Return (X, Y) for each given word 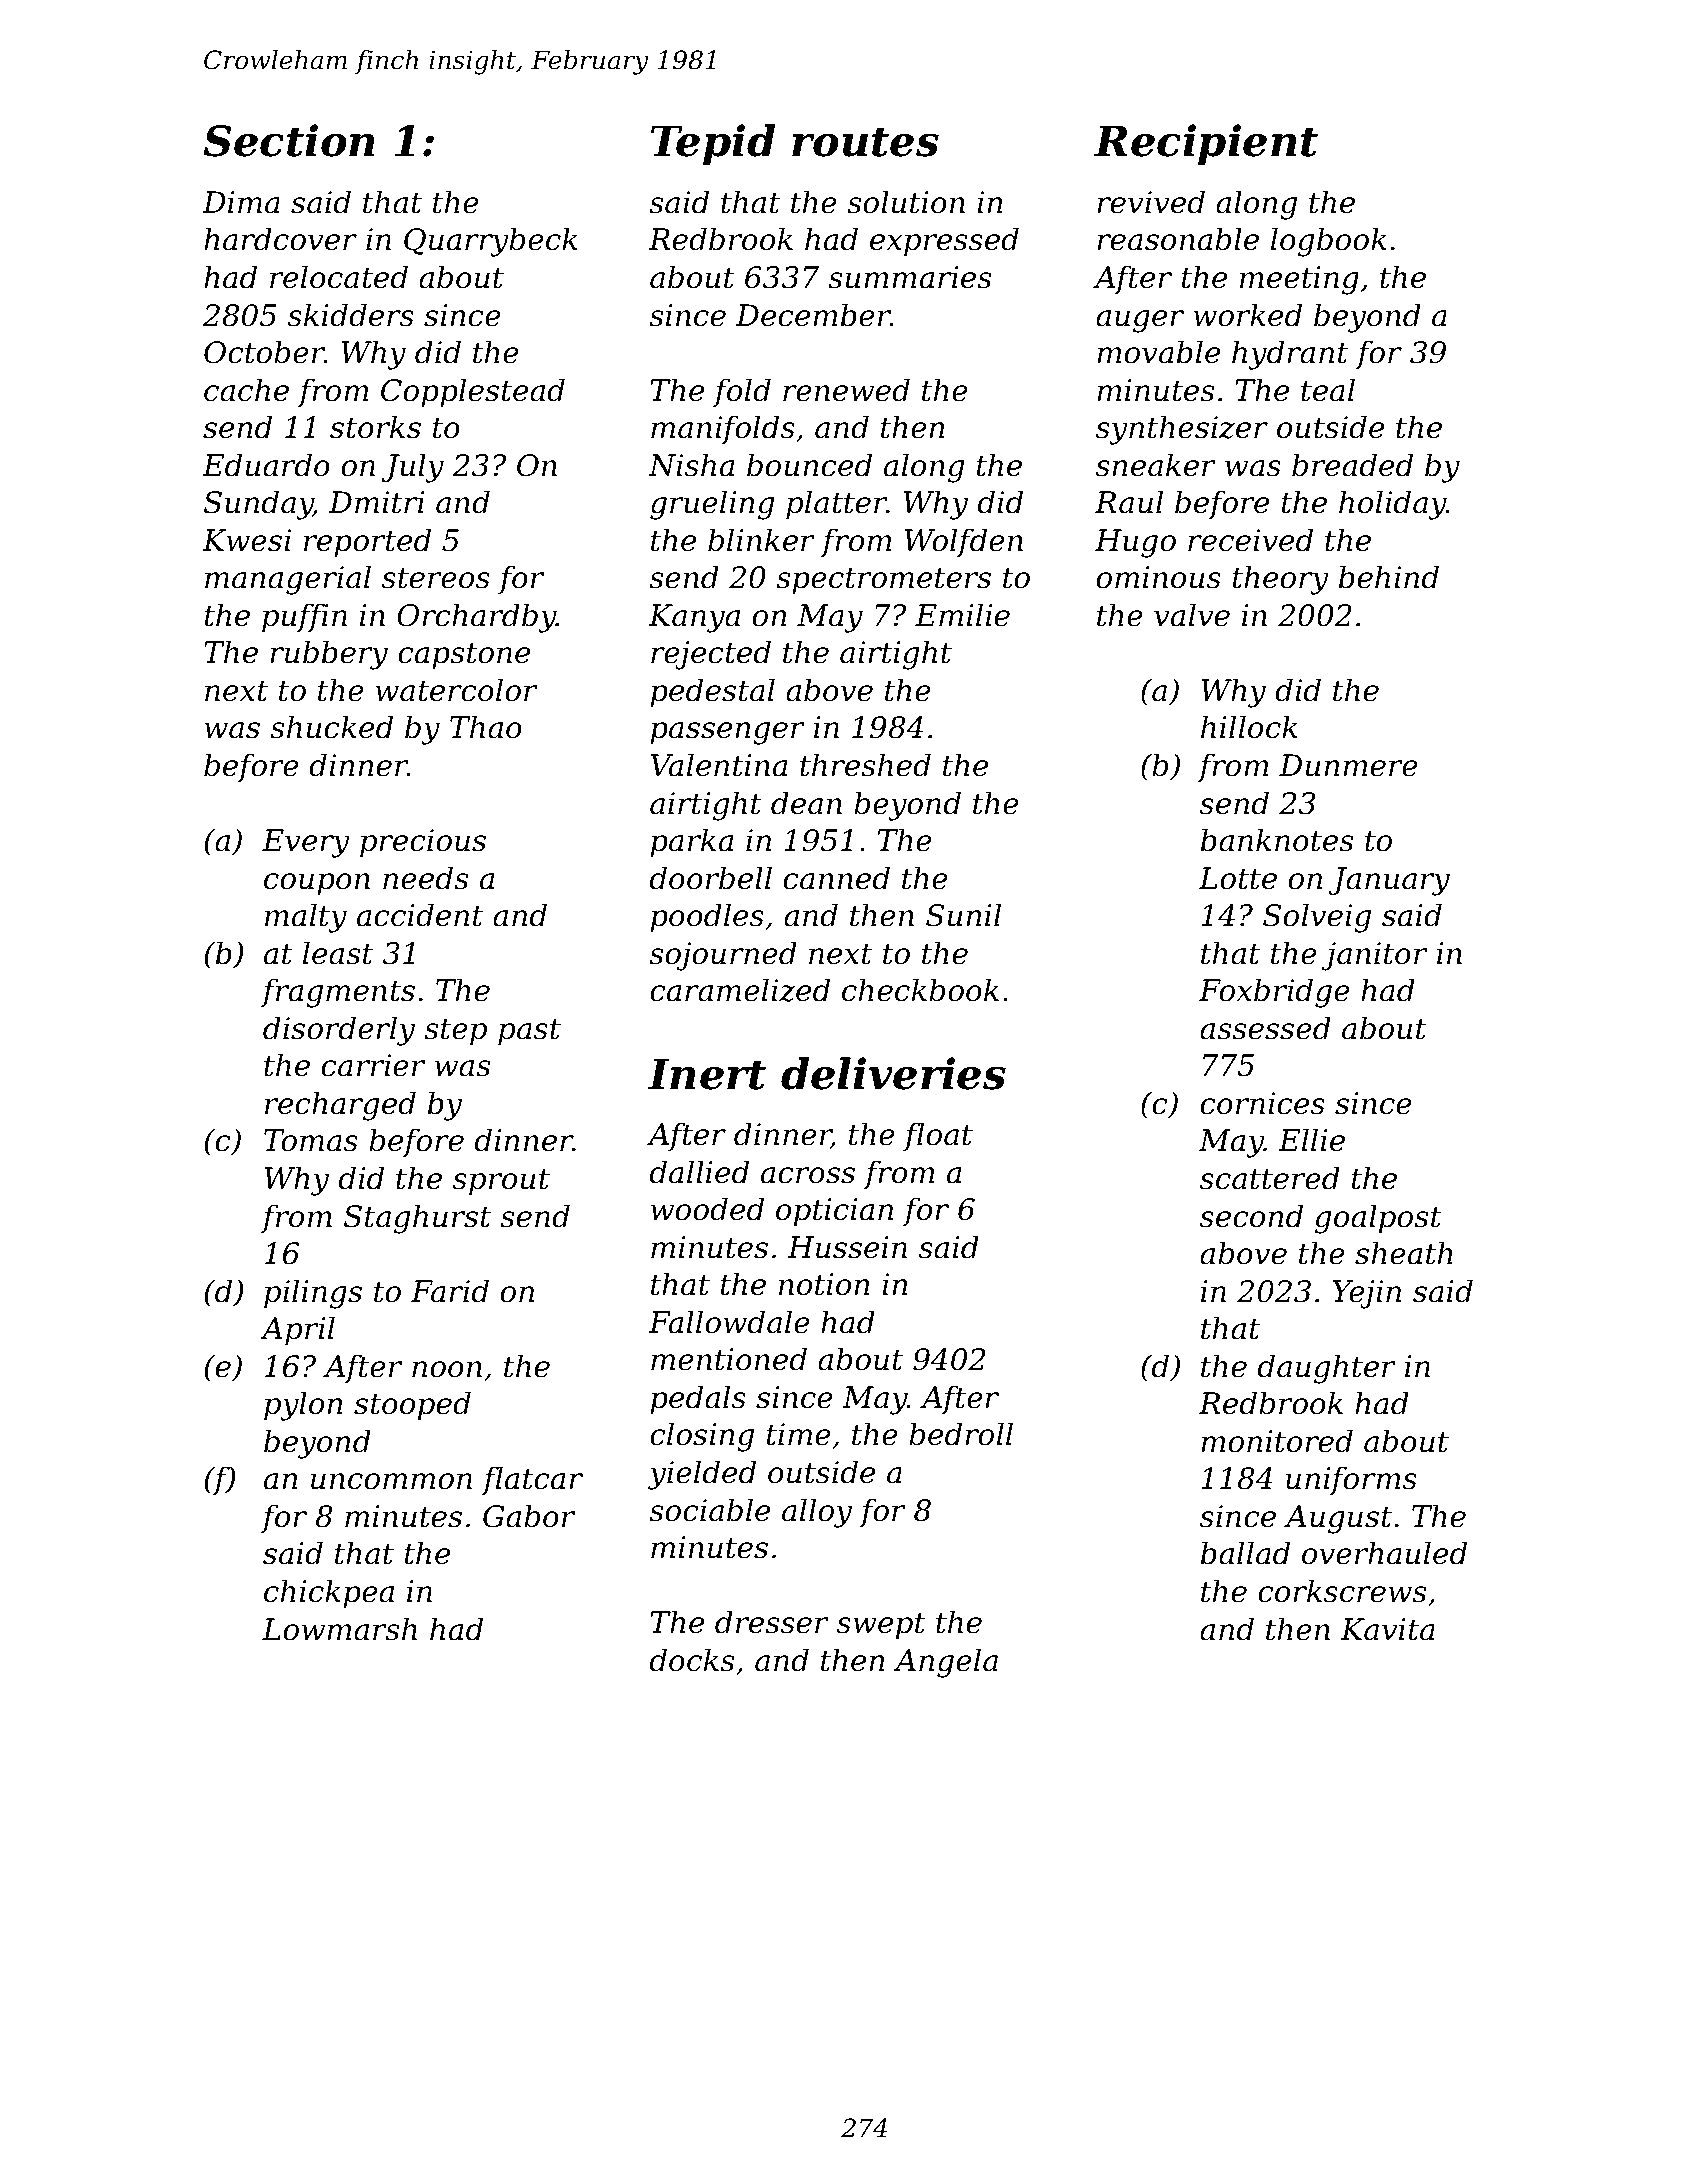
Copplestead (473, 392)
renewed (846, 390)
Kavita (1388, 1629)
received (1250, 540)
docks (692, 1660)
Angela (946, 1663)
